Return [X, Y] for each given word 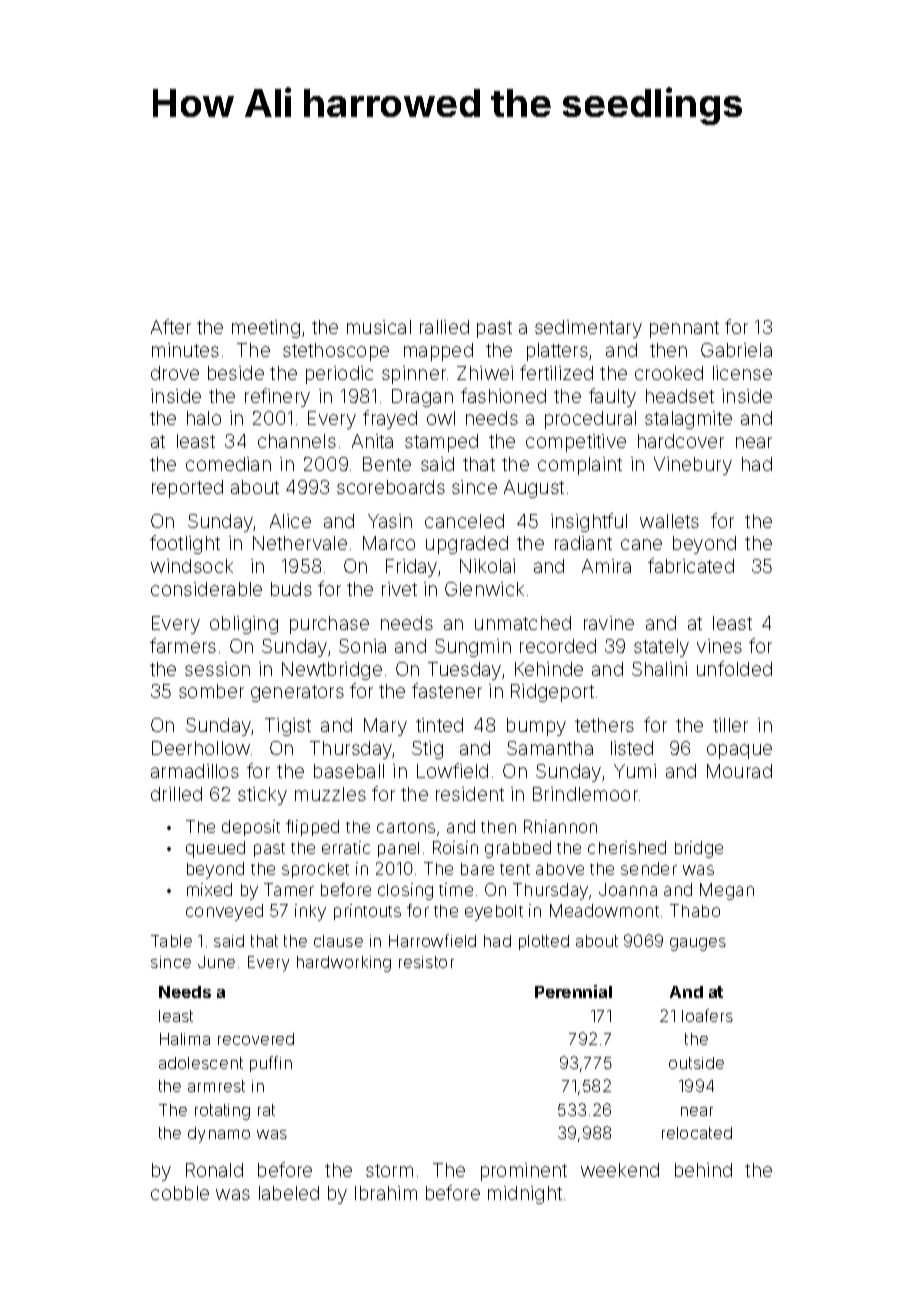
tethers [604, 725]
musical [379, 327]
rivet [399, 589]
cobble [180, 1193]
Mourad [739, 771]
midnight [525, 1195]
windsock [192, 566]
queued [215, 849]
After [171, 326]
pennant [684, 329]
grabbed [518, 849]
